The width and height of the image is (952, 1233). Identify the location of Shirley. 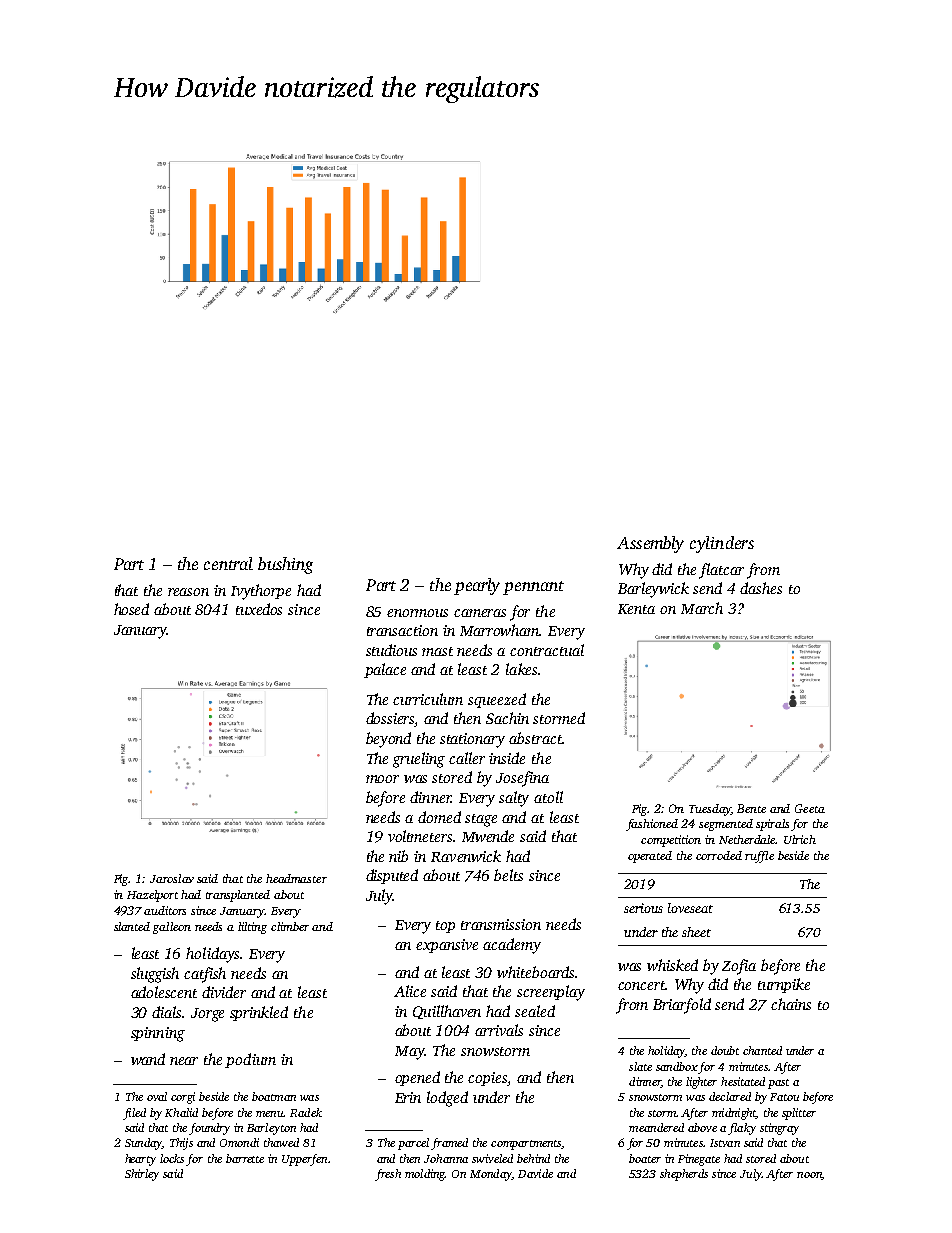
(142, 1175).
